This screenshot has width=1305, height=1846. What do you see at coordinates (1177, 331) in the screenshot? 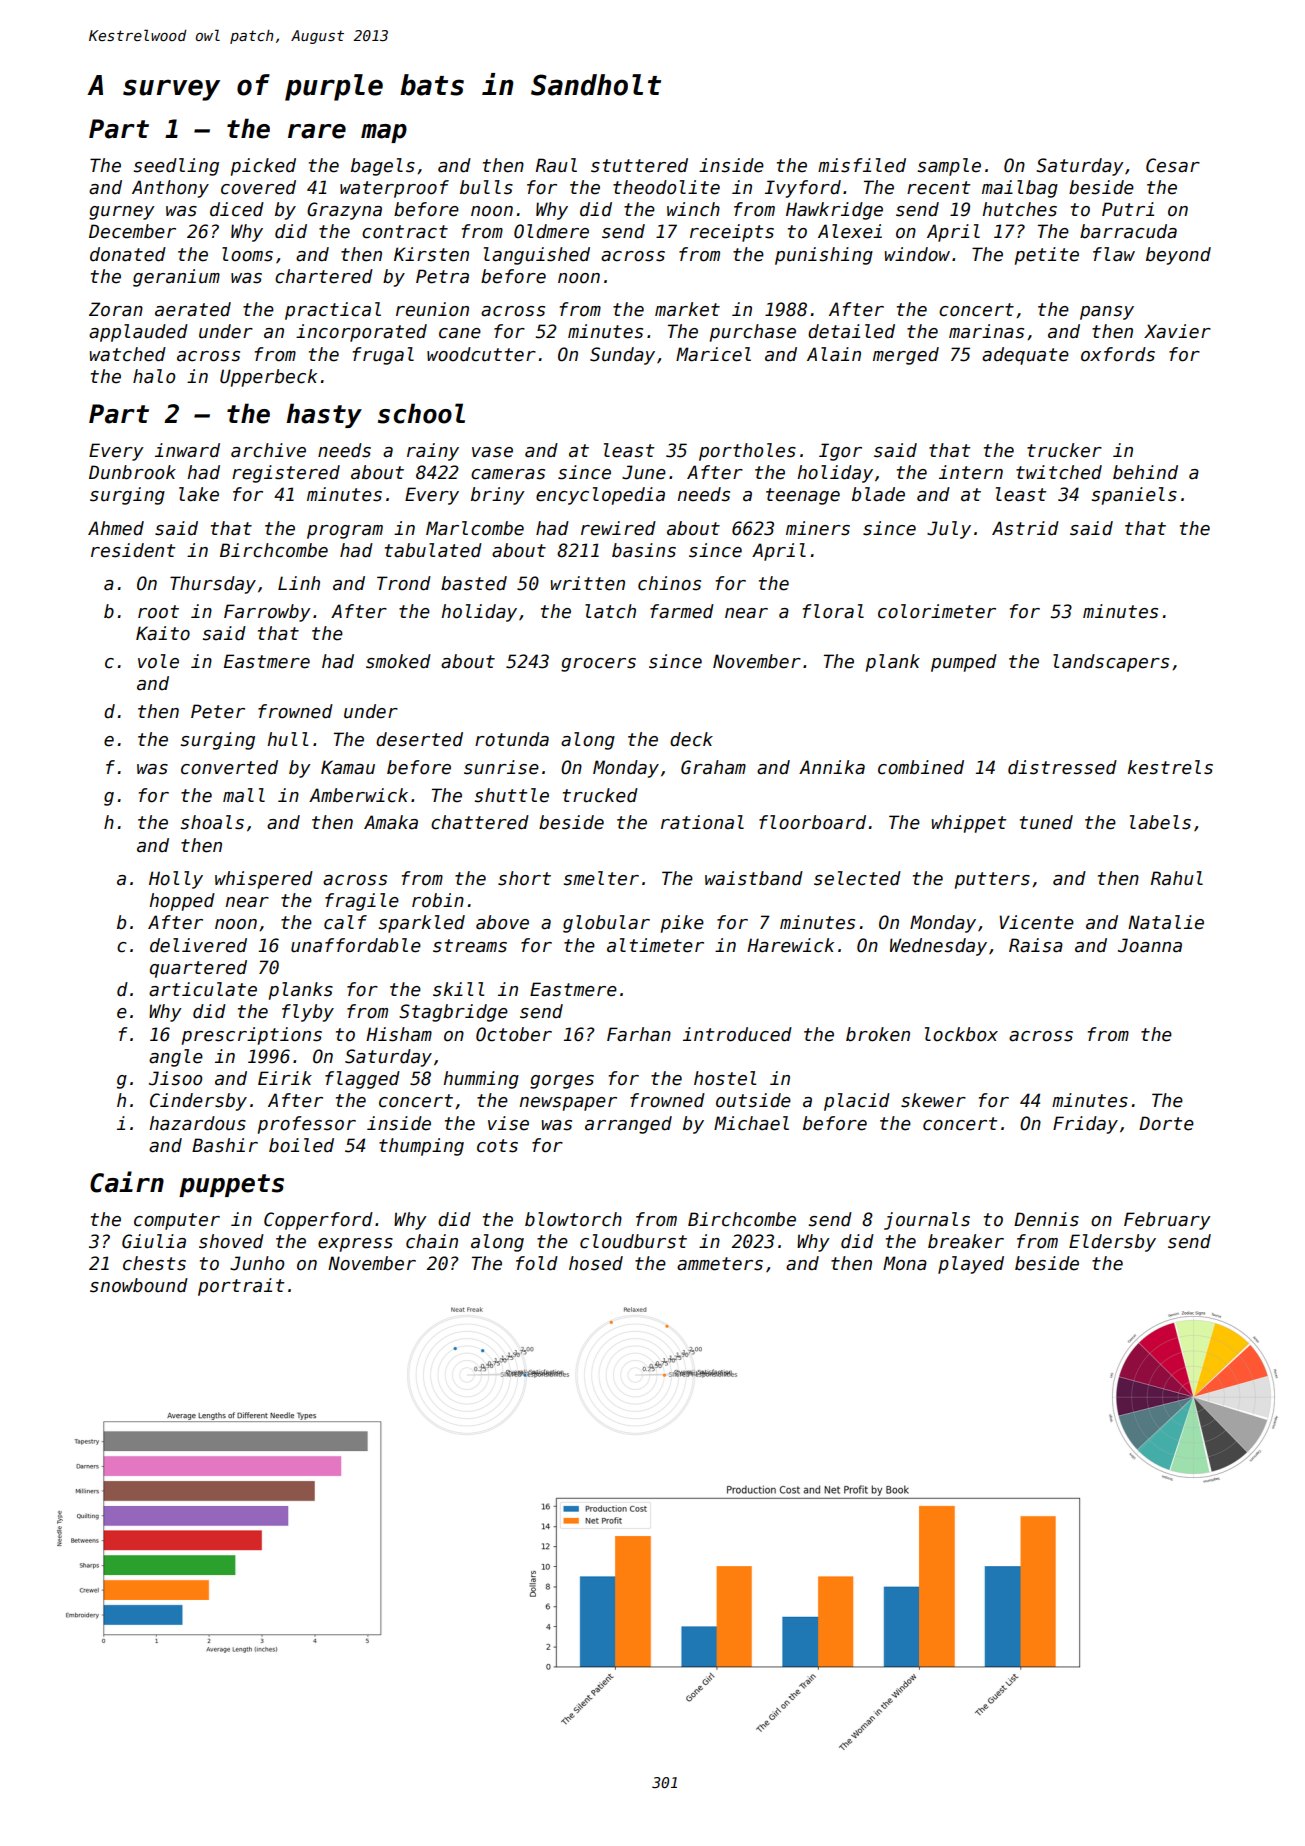
I see `Xavier` at bounding box center [1177, 331].
